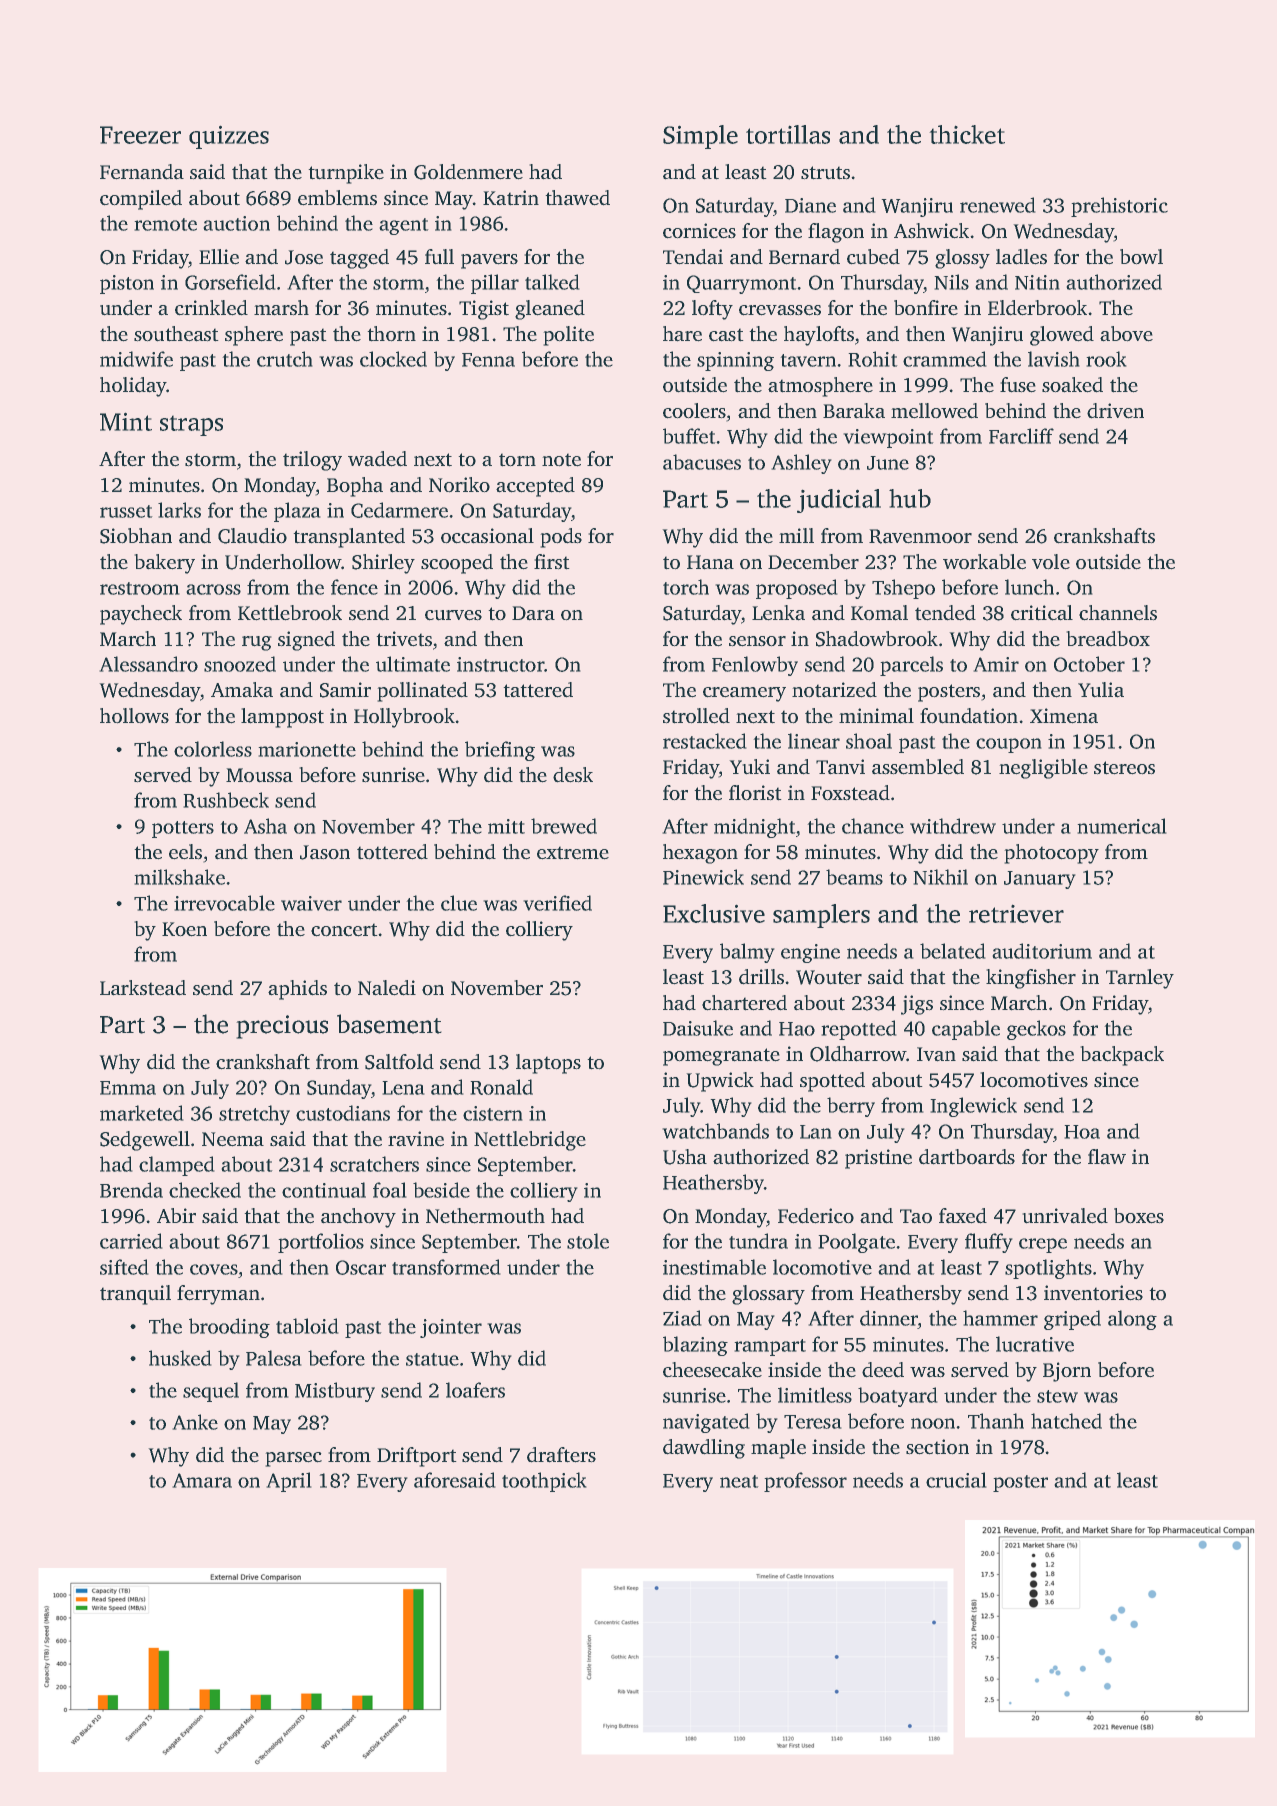 This screenshot has height=1806, width=1277. What do you see at coordinates (698, 1028) in the screenshot?
I see `Daisuke` at bounding box center [698, 1028].
